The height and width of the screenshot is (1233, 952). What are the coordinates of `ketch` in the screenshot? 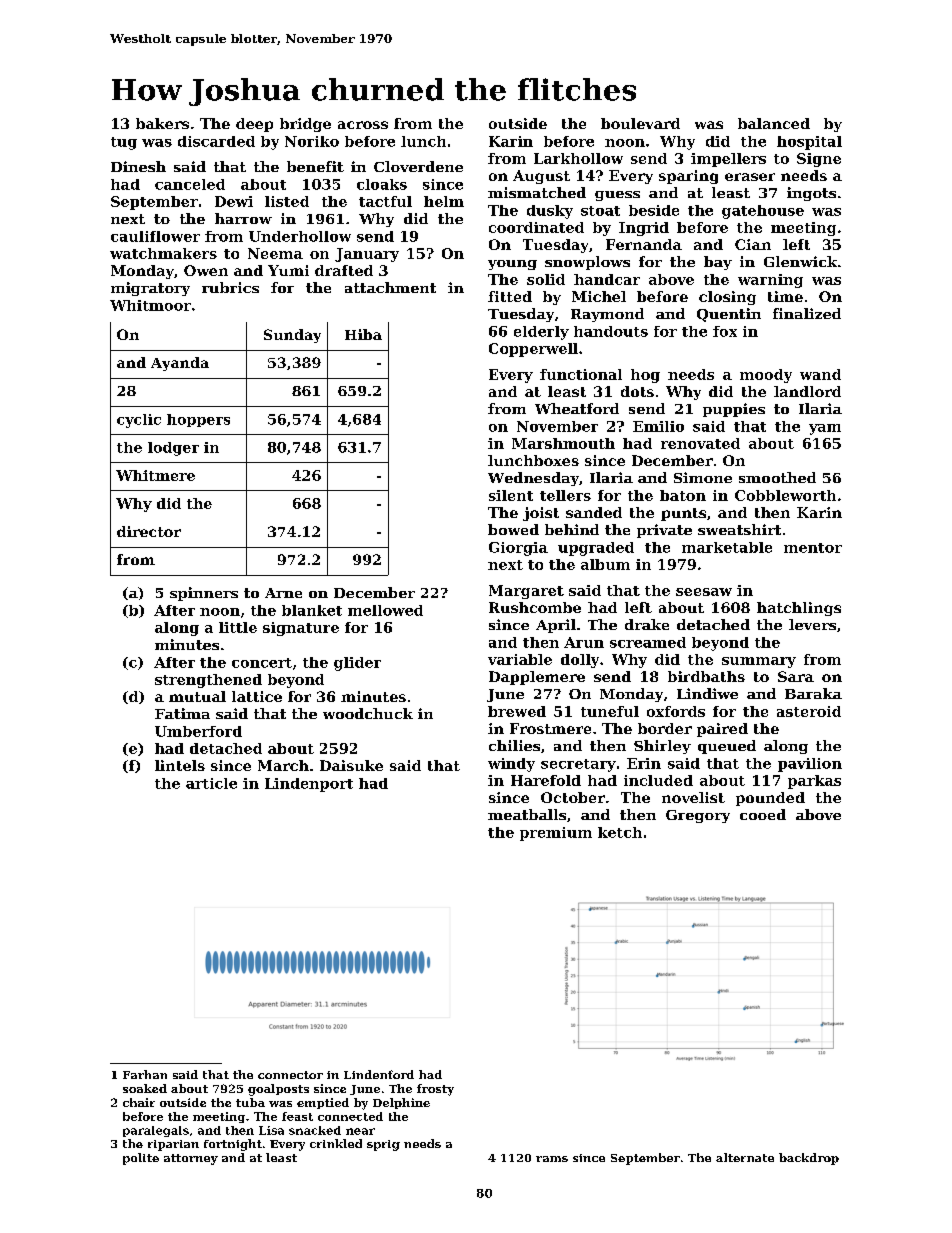 It's located at (620, 832).
